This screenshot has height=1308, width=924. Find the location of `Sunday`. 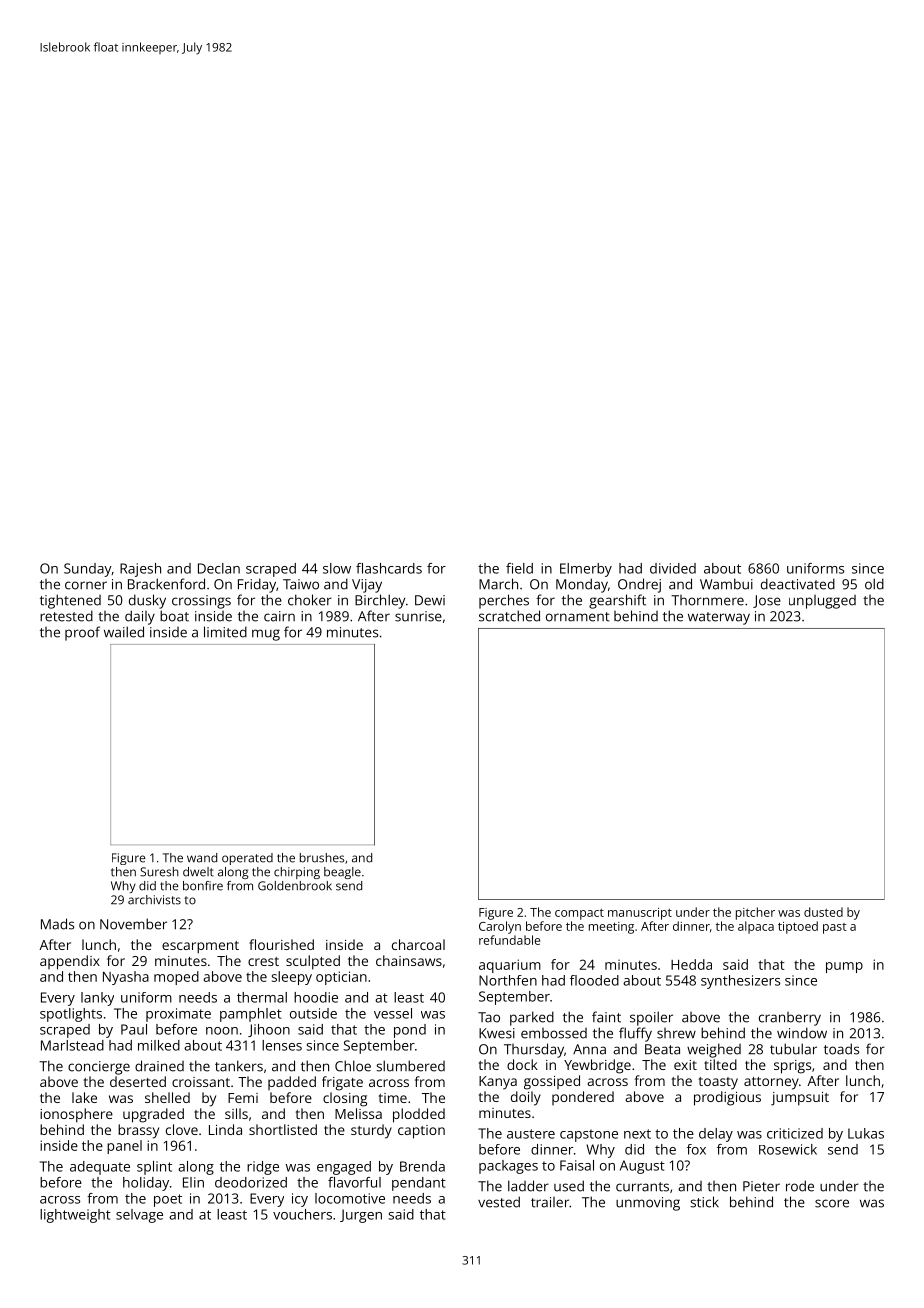

Sunday is located at coordinates (88, 570).
